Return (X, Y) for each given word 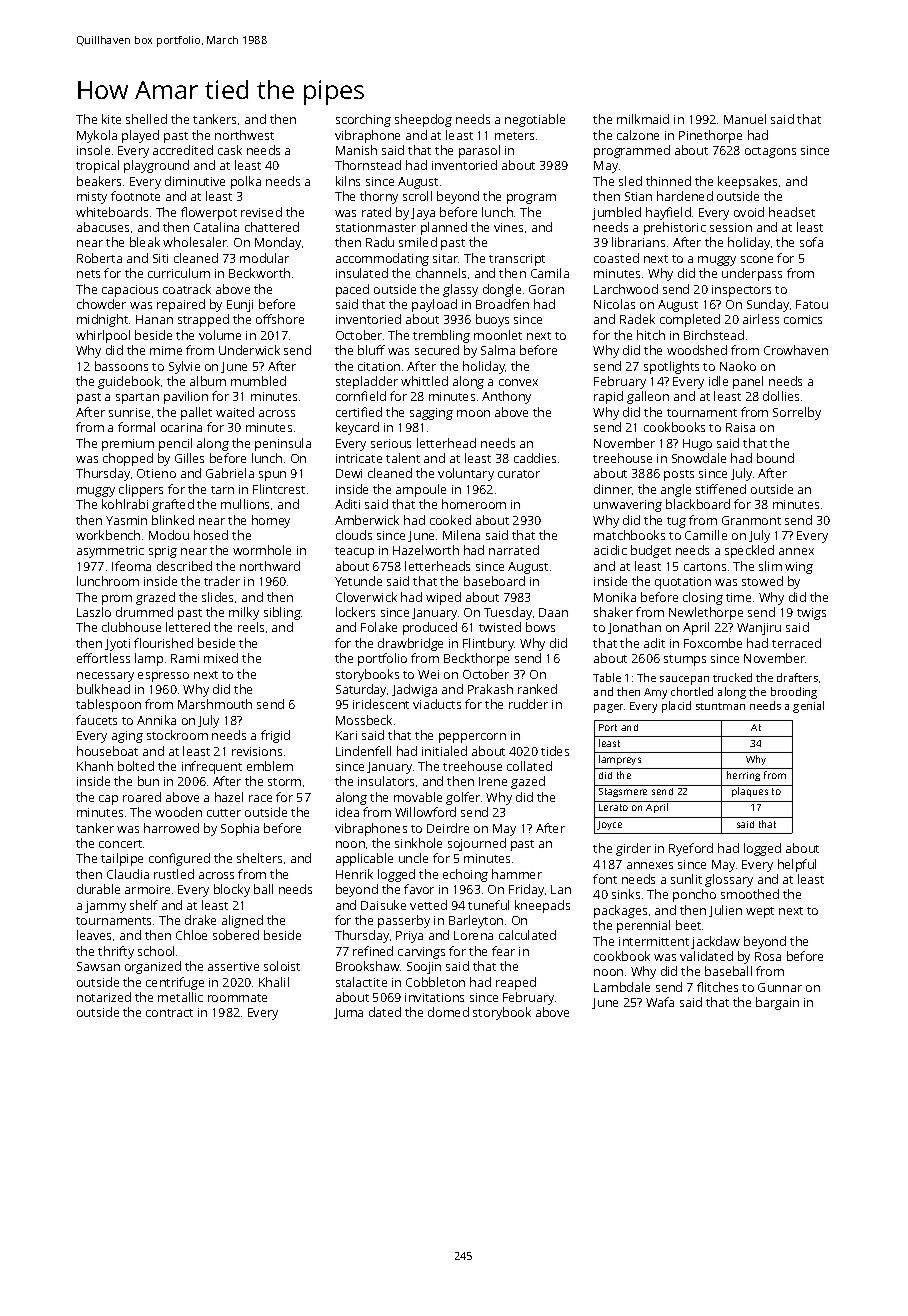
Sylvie (184, 367)
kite (111, 119)
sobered (236, 935)
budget (651, 551)
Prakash (490, 689)
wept (760, 912)
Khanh (95, 766)
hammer (517, 874)
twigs (811, 614)
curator (519, 474)
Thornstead (368, 165)
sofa (811, 242)
